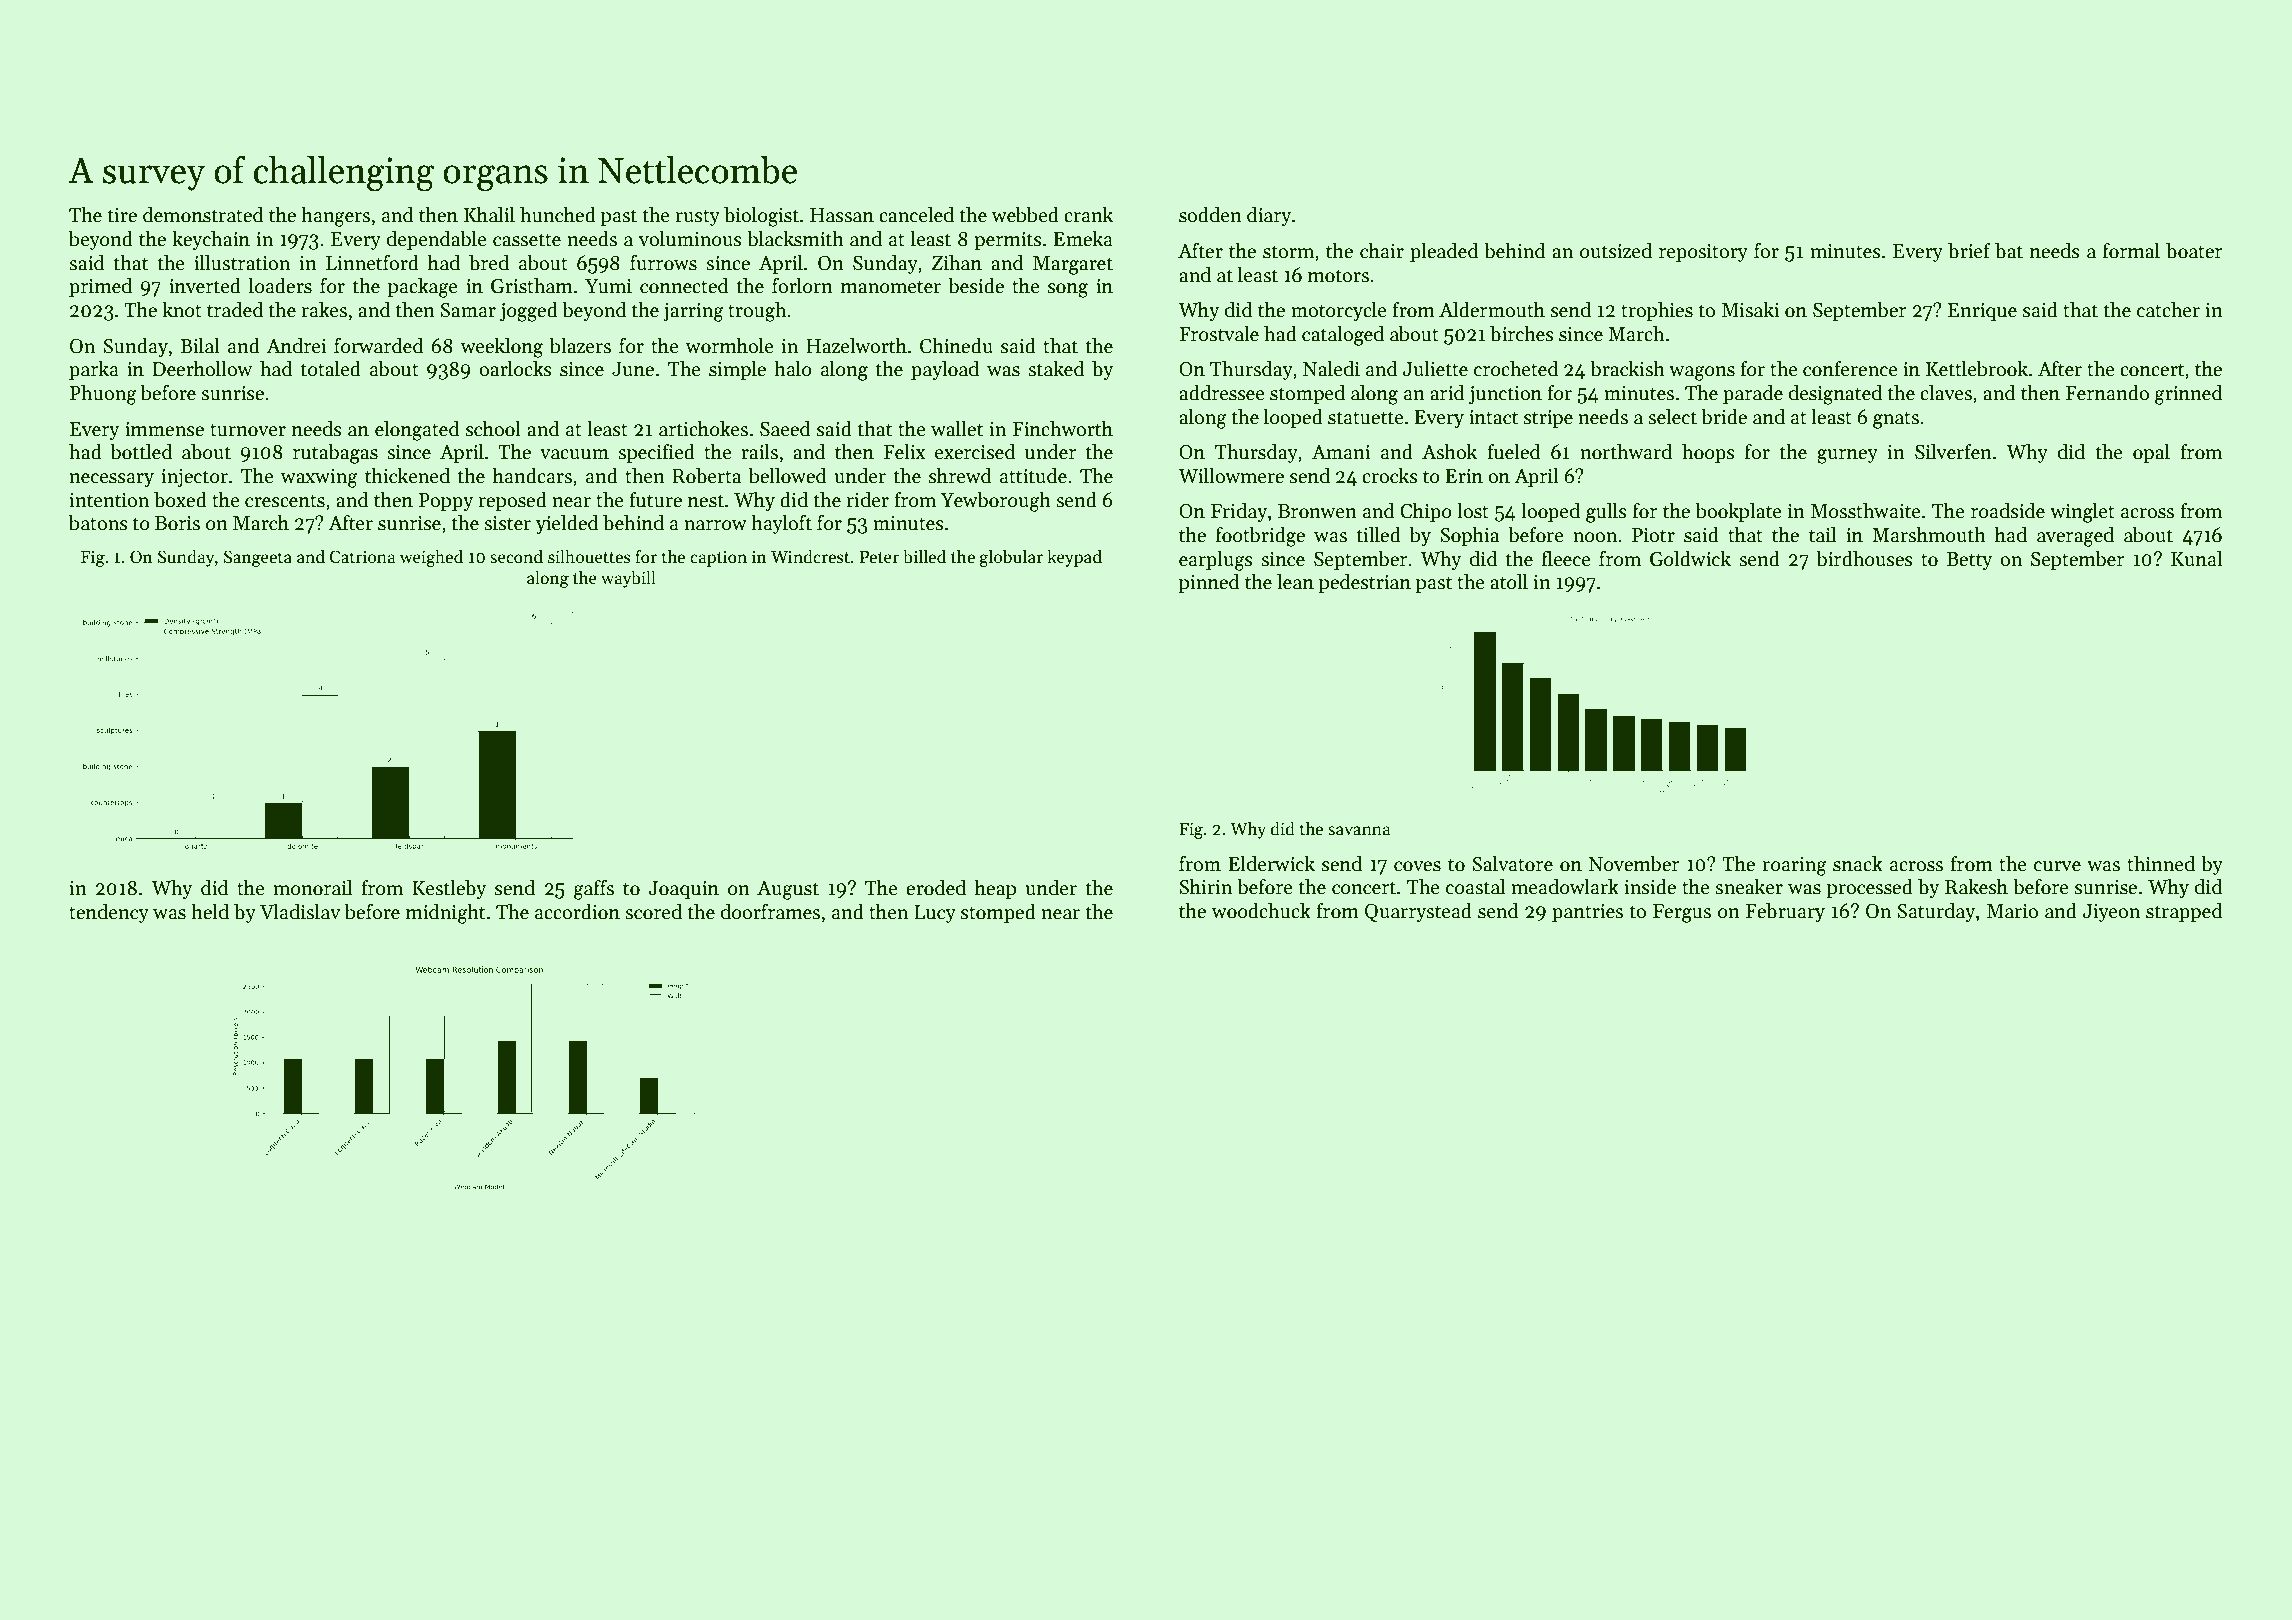 This screenshot has height=1620, width=2292. Describe the element at coordinates (1033, 476) in the screenshot. I see `attitude` at that location.
